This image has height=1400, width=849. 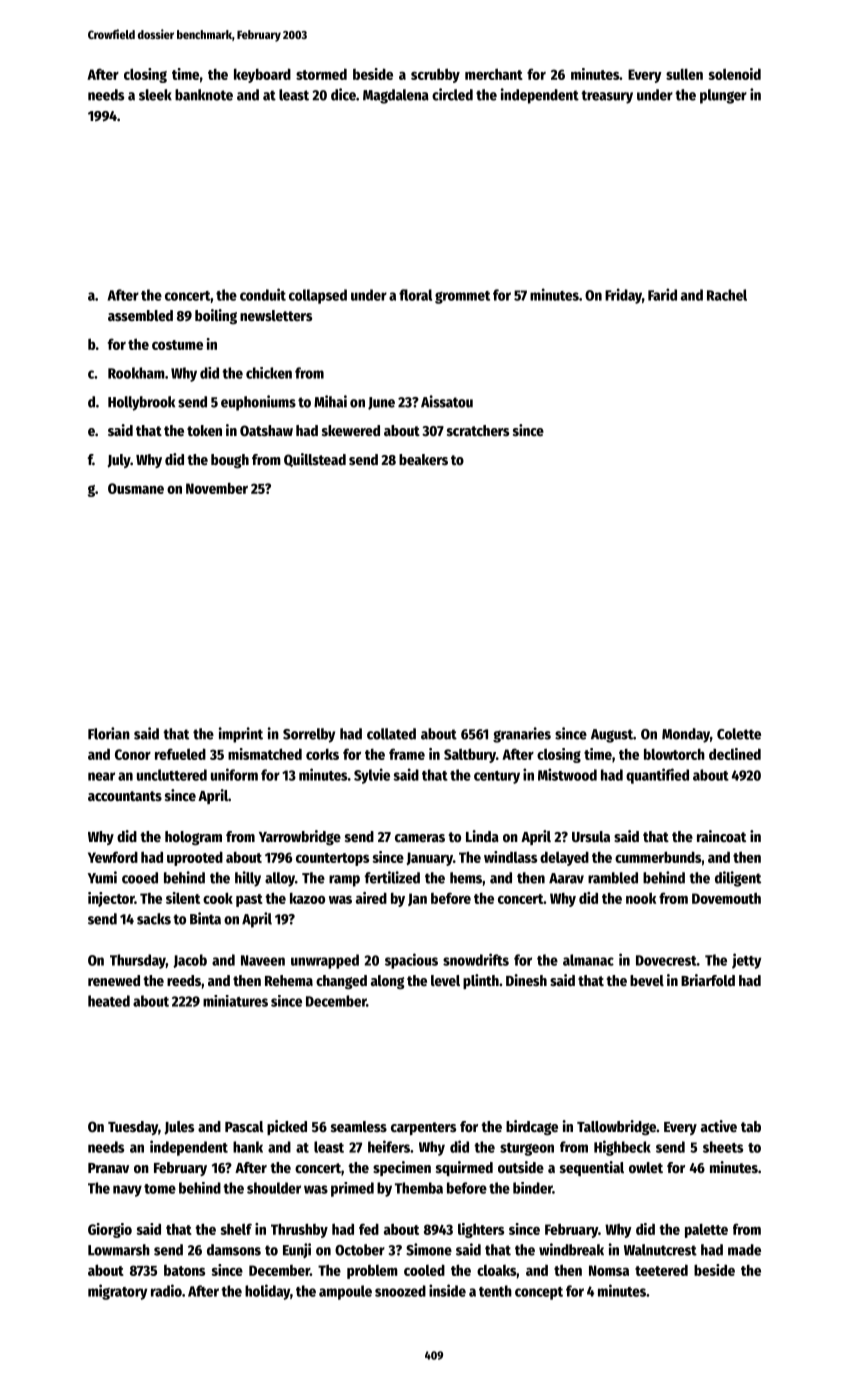 I want to click on ramp, so click(x=344, y=881).
